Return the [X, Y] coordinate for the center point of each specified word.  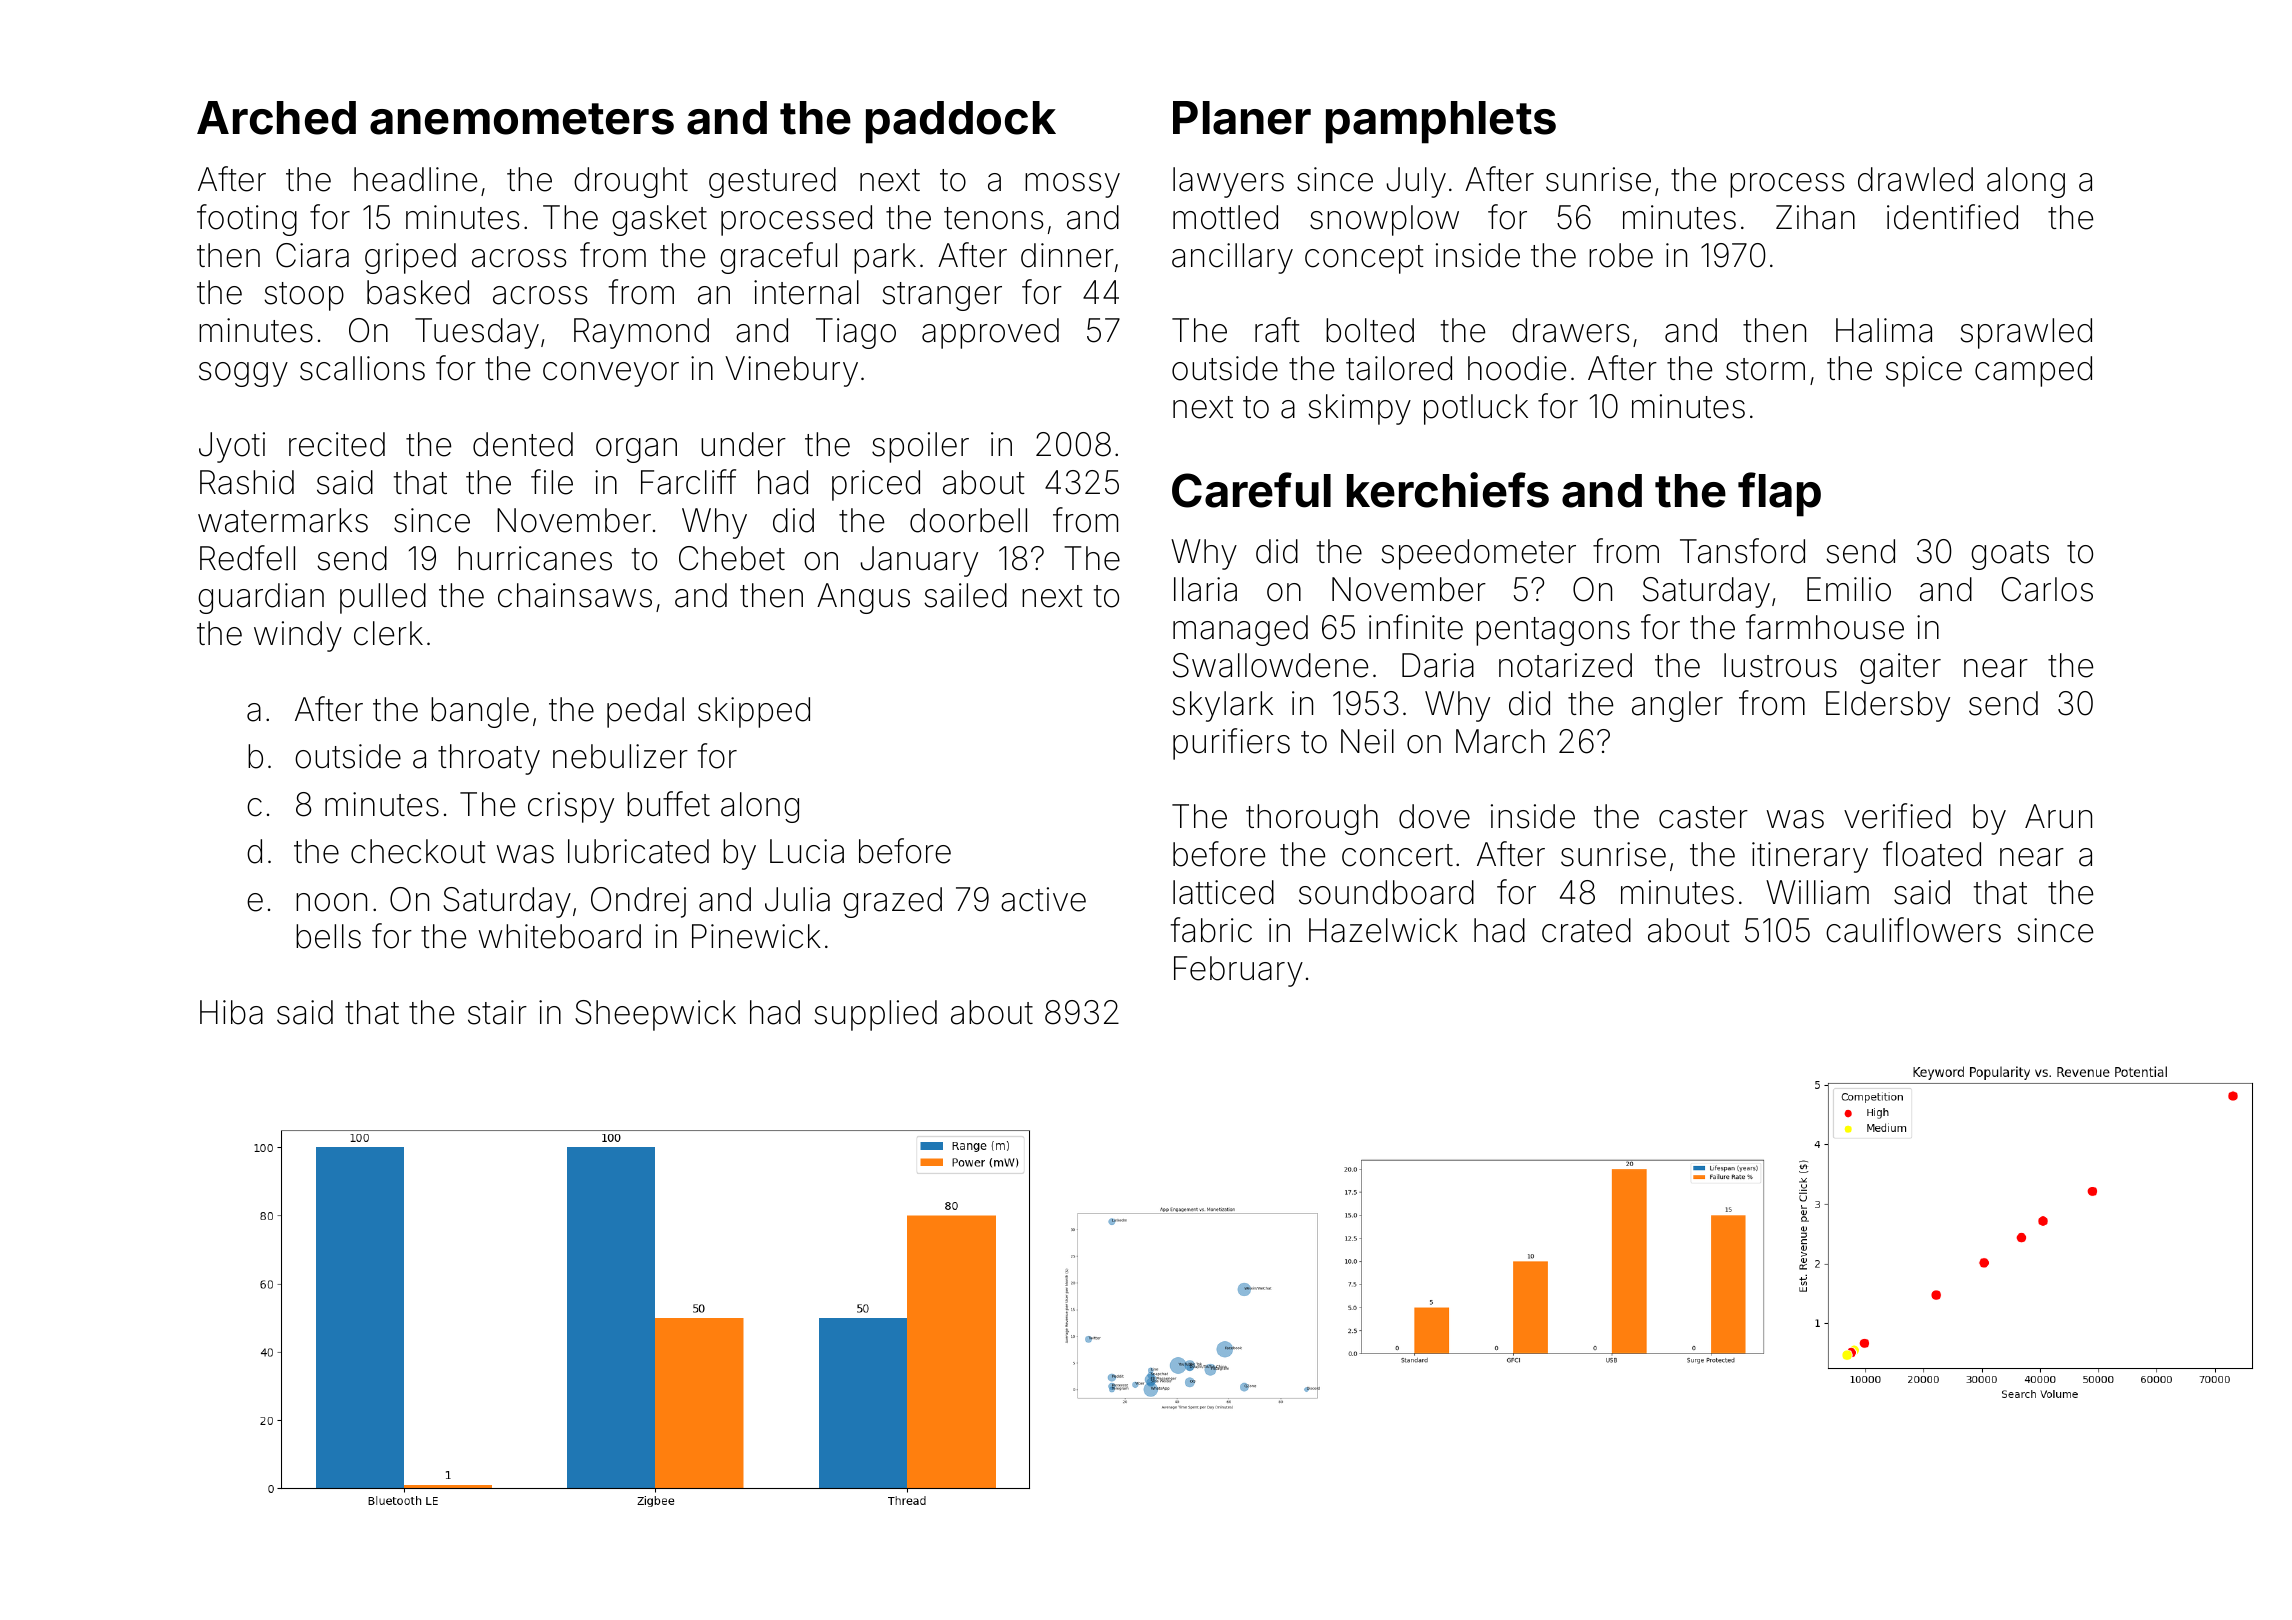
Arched [276, 118]
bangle [480, 712]
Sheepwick [655, 1015]
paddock [961, 122]
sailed [965, 595]
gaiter [1900, 668]
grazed [892, 902]
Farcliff [688, 482]
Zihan [1815, 217]
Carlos [2047, 589]
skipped [754, 712]
